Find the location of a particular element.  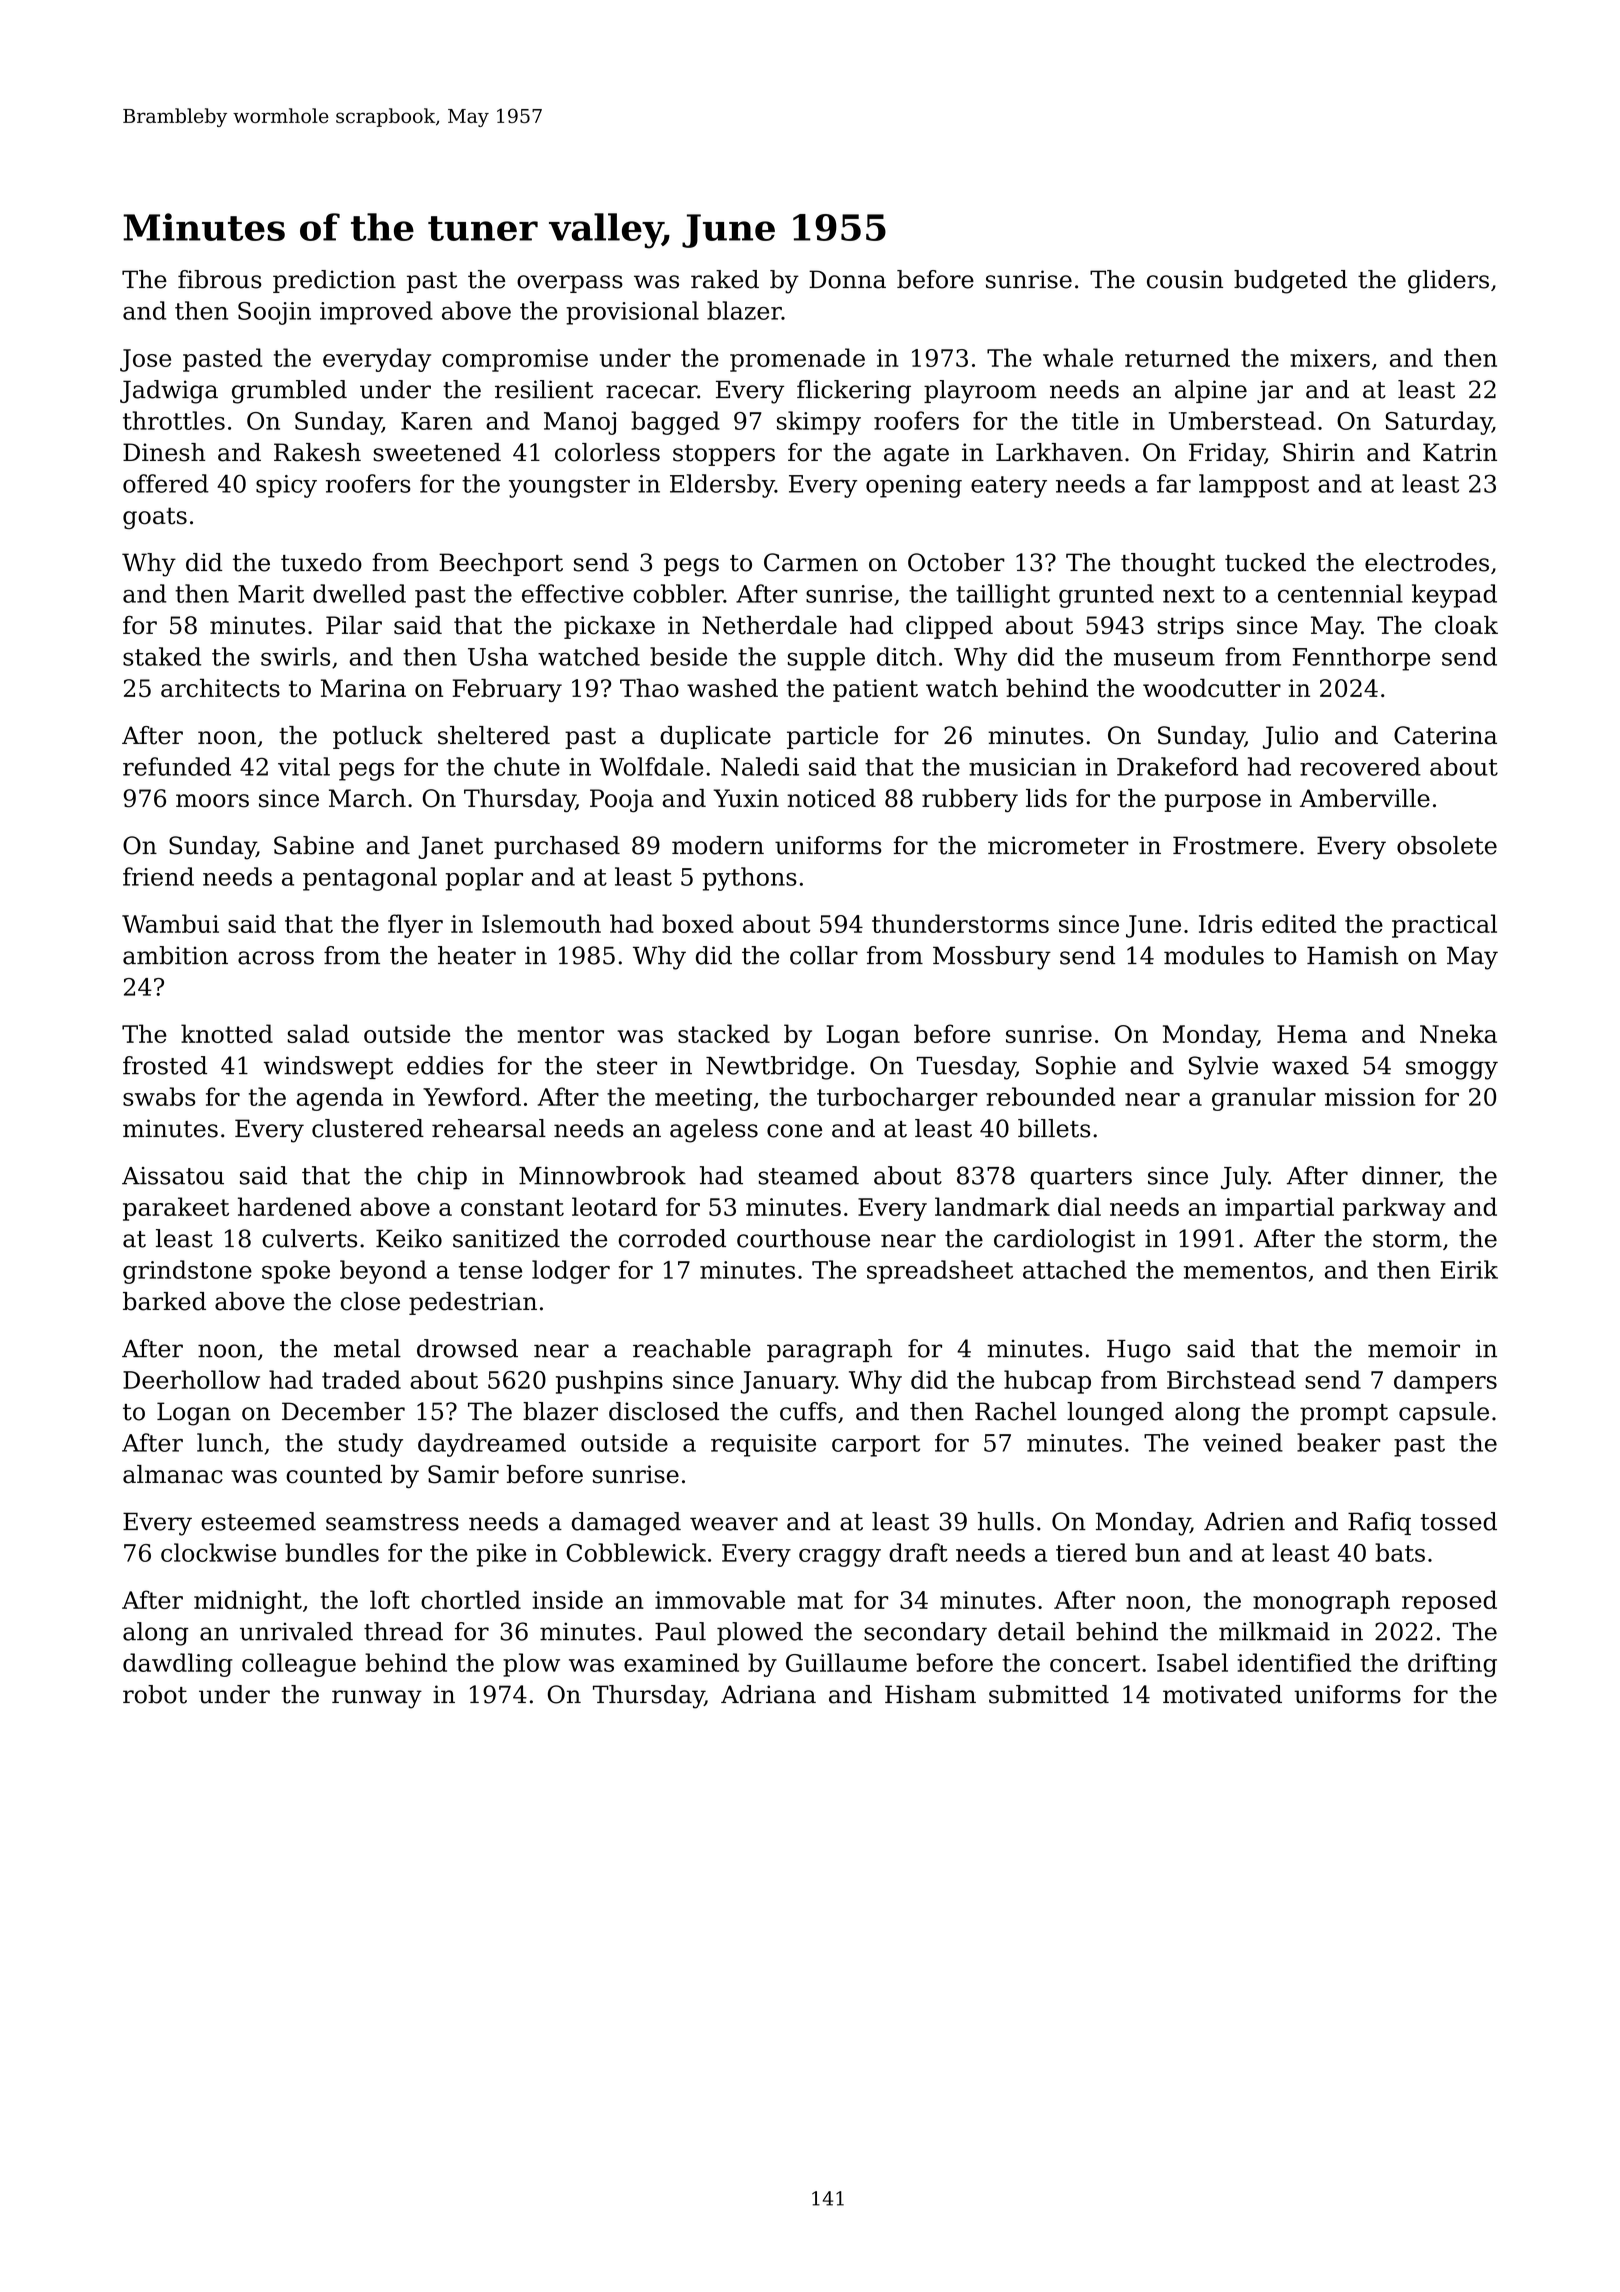

Adriana is located at coordinates (768, 1694).
